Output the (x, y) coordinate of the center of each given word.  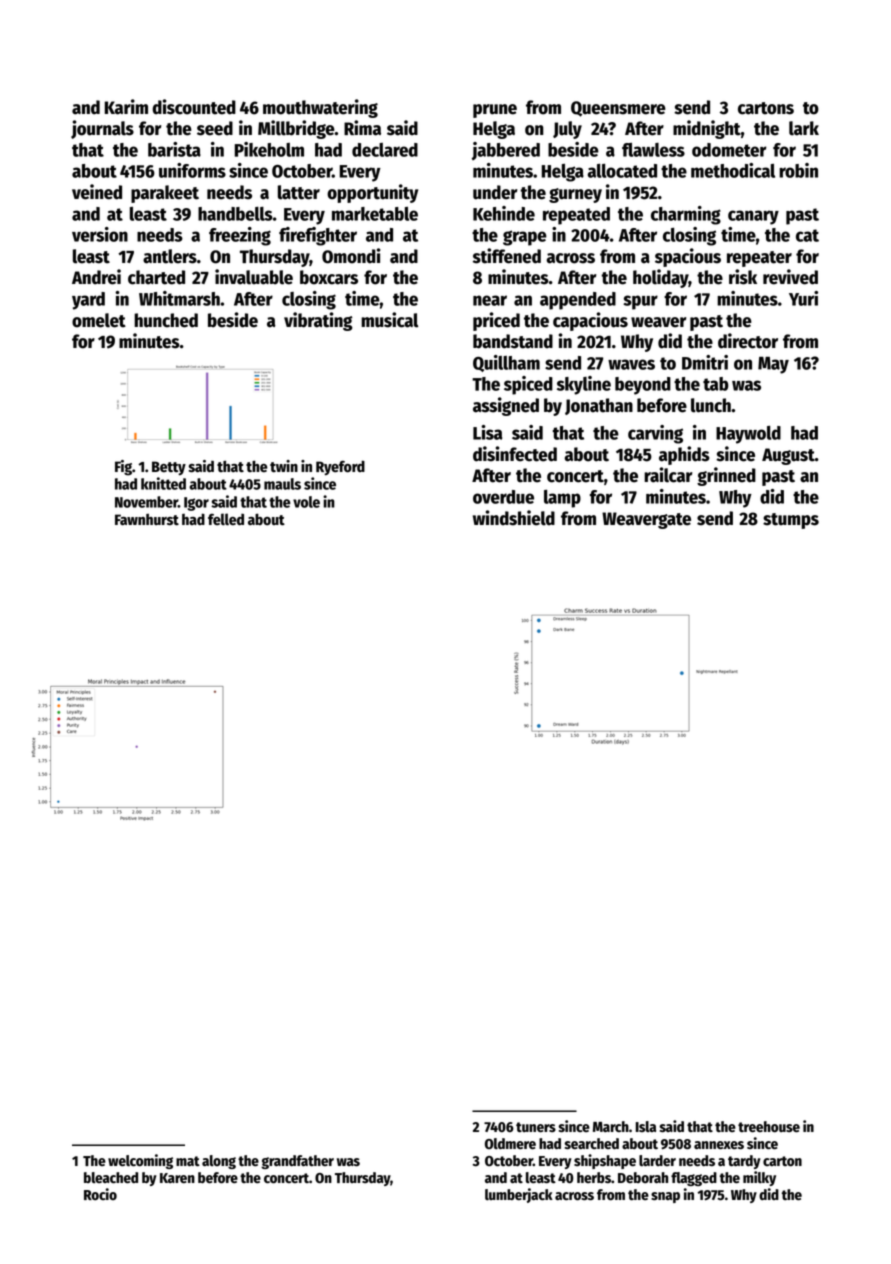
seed (215, 128)
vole (306, 502)
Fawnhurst (147, 519)
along (219, 1162)
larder (657, 1161)
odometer (729, 150)
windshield (514, 518)
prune (495, 111)
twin (284, 466)
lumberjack (519, 1195)
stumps (791, 521)
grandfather (297, 1162)
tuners (536, 1127)
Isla (646, 1126)
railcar (668, 475)
